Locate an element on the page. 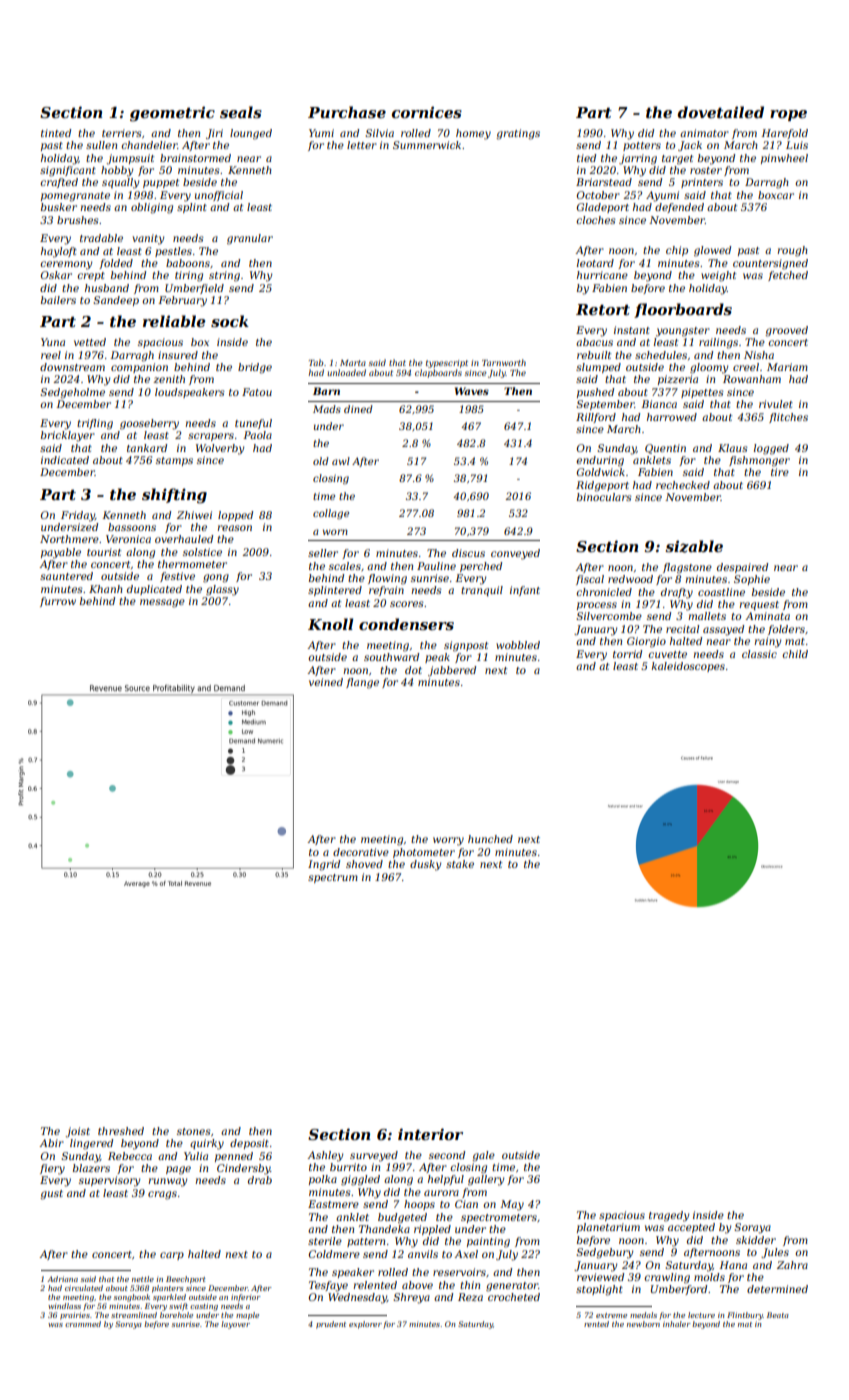 This image has height=1400, width=849. child is located at coordinates (795, 654).
